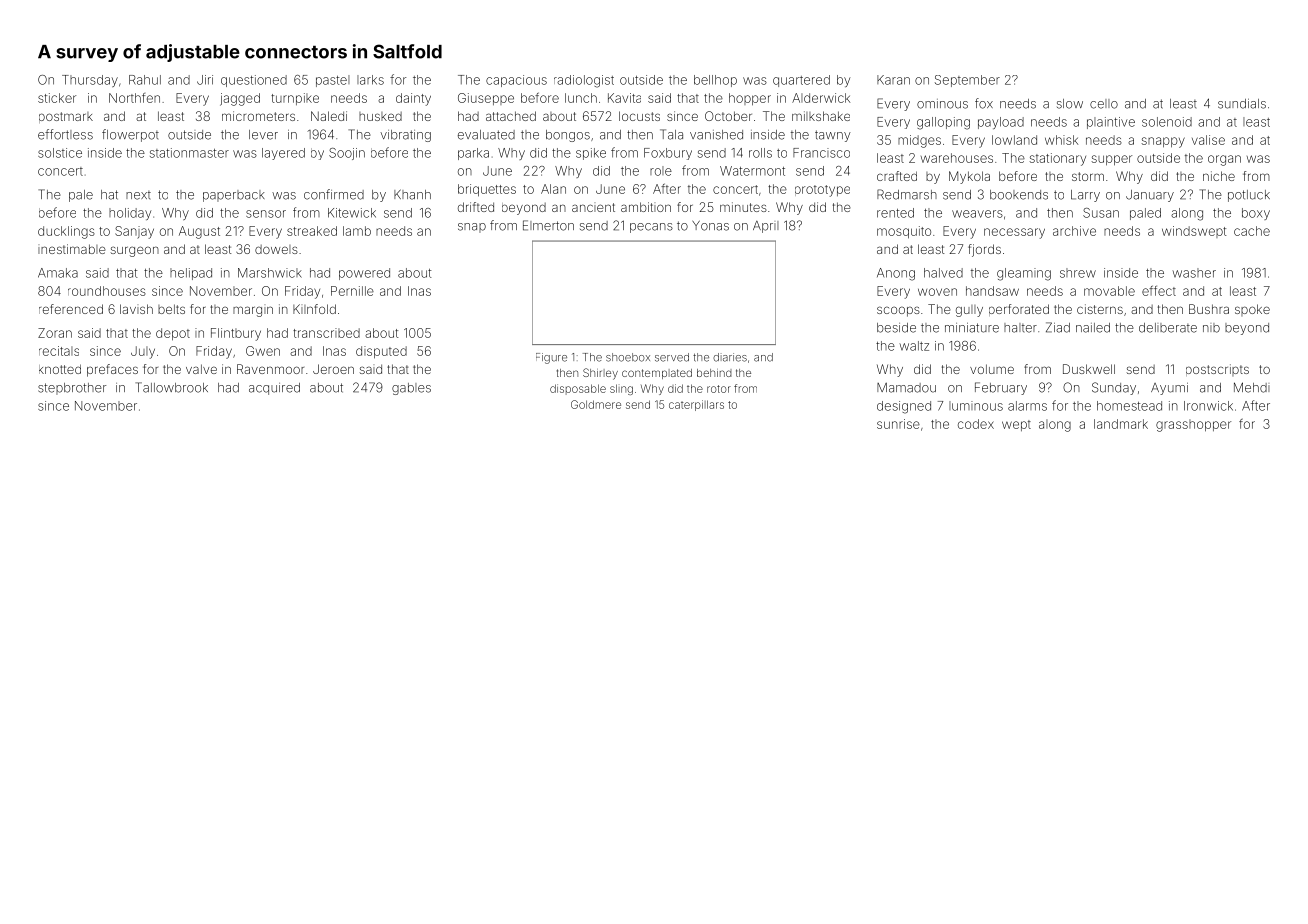  I want to click on radiologist, so click(584, 81).
